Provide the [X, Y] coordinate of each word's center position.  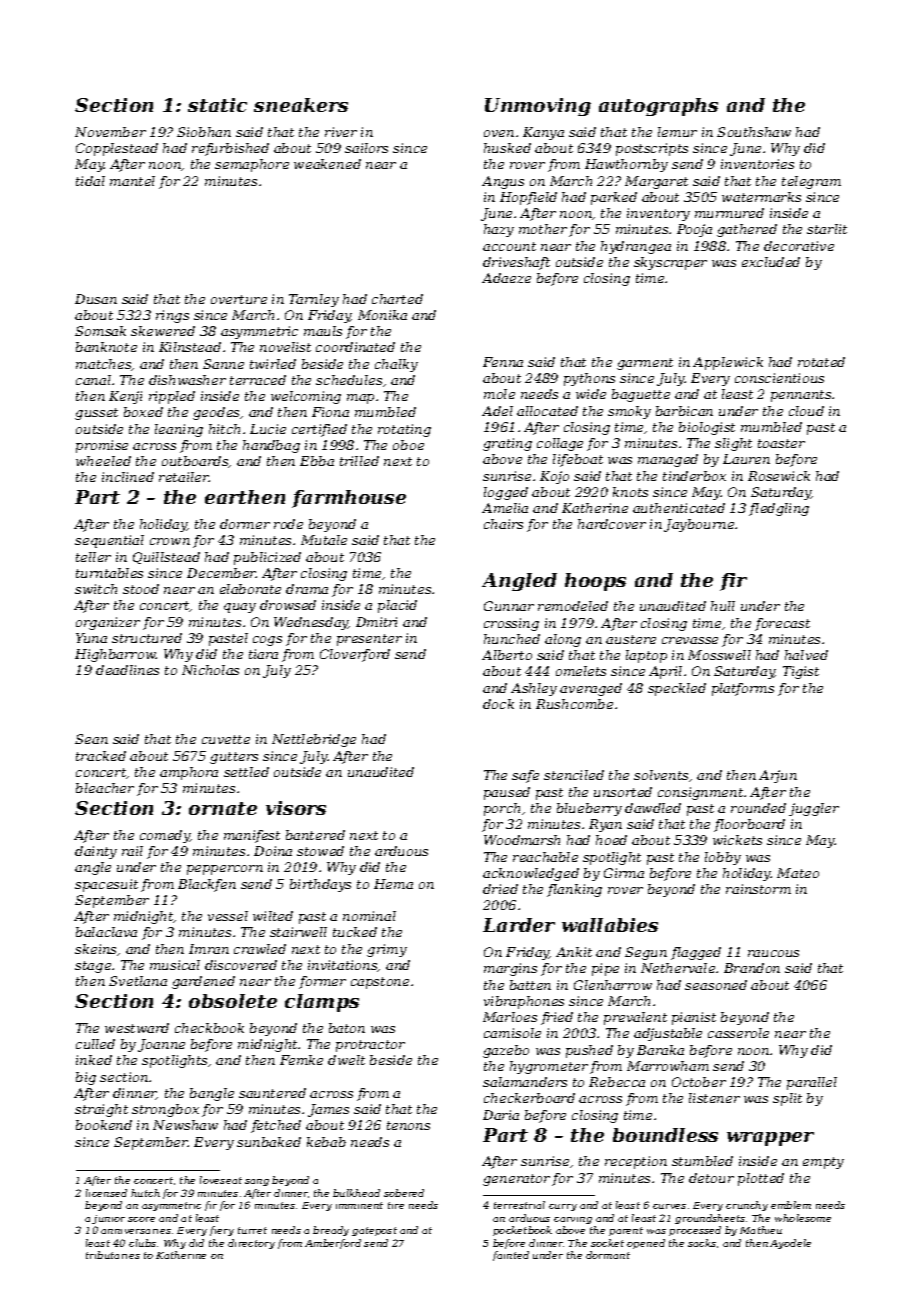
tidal [90, 181]
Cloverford [355, 655]
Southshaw [754, 132]
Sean [91, 739]
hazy [499, 230]
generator [516, 1180]
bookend [104, 1125]
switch [96, 589]
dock [498, 704]
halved [806, 655]
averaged [591, 689]
